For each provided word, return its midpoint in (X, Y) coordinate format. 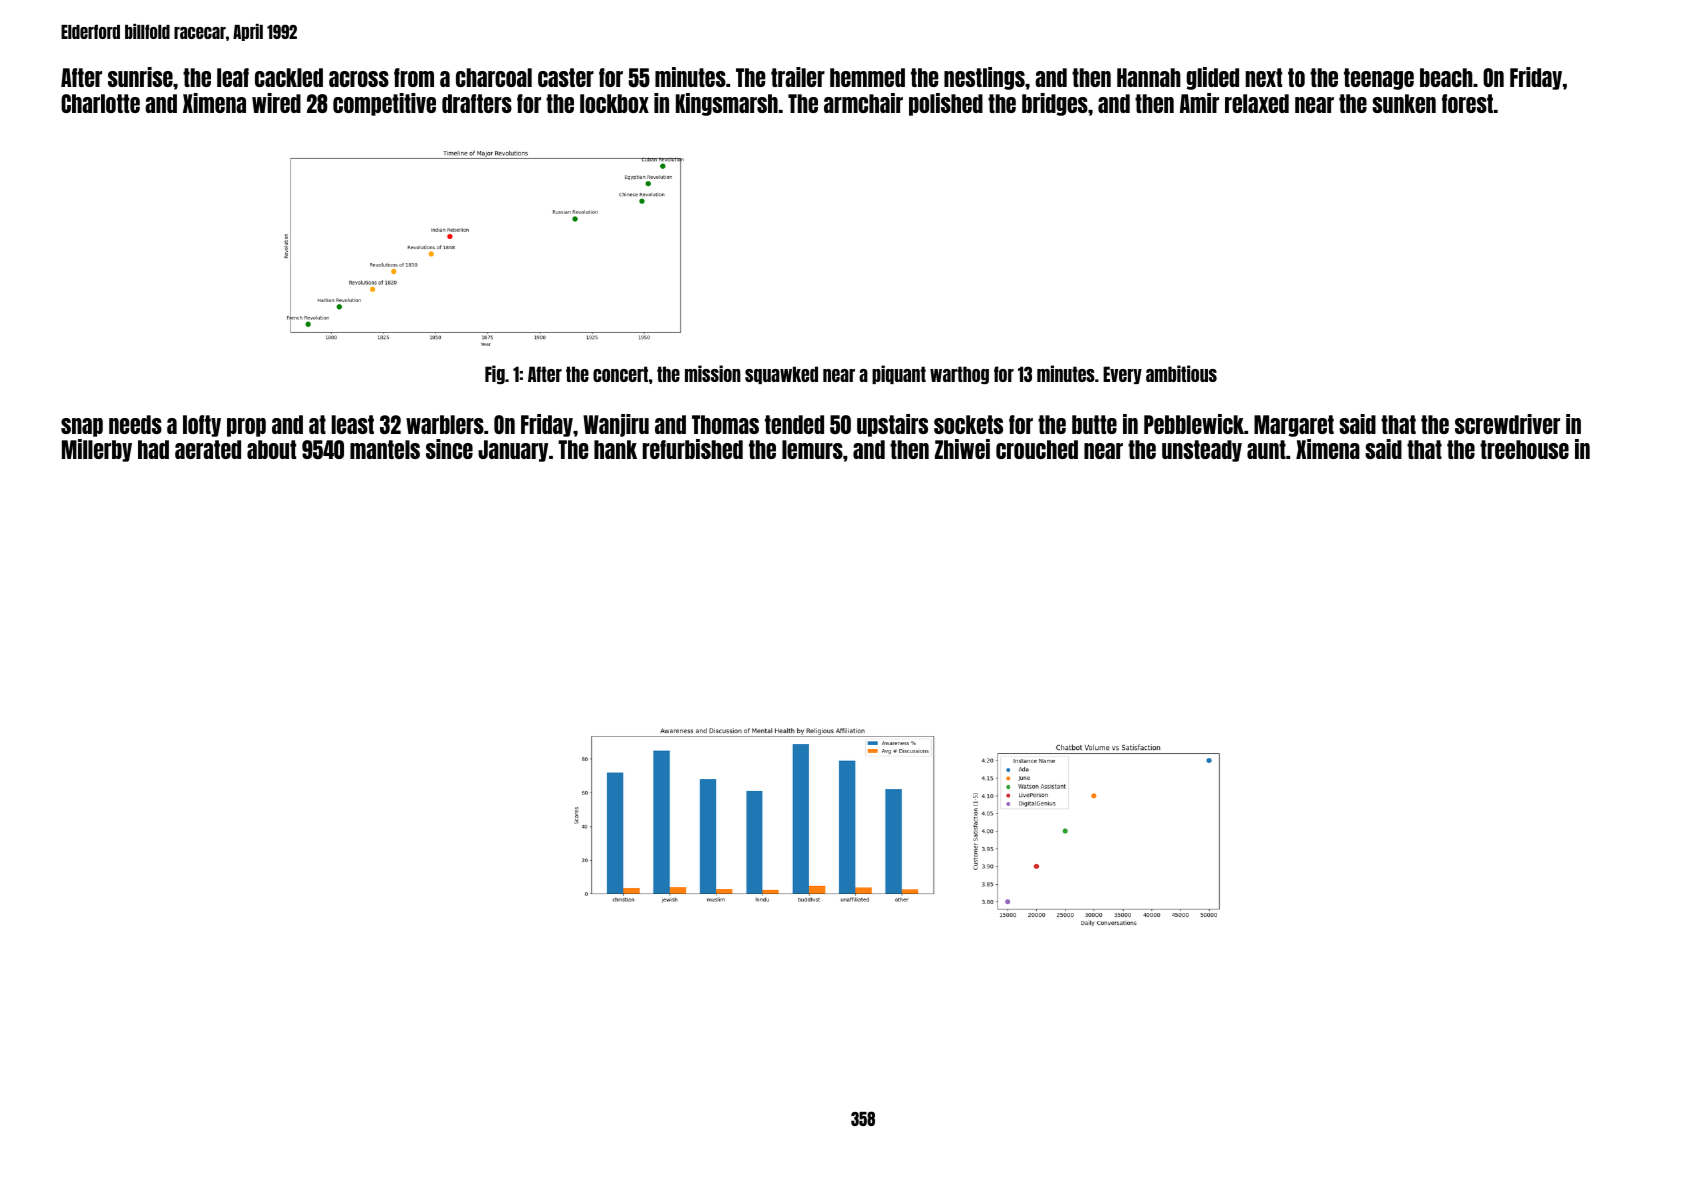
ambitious (1181, 373)
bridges (1055, 104)
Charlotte (100, 103)
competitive (384, 104)
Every (1122, 375)
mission (713, 373)
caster (566, 77)
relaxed (1257, 103)
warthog (959, 375)
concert (620, 374)
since (449, 449)
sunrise (140, 77)
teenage (1379, 79)
